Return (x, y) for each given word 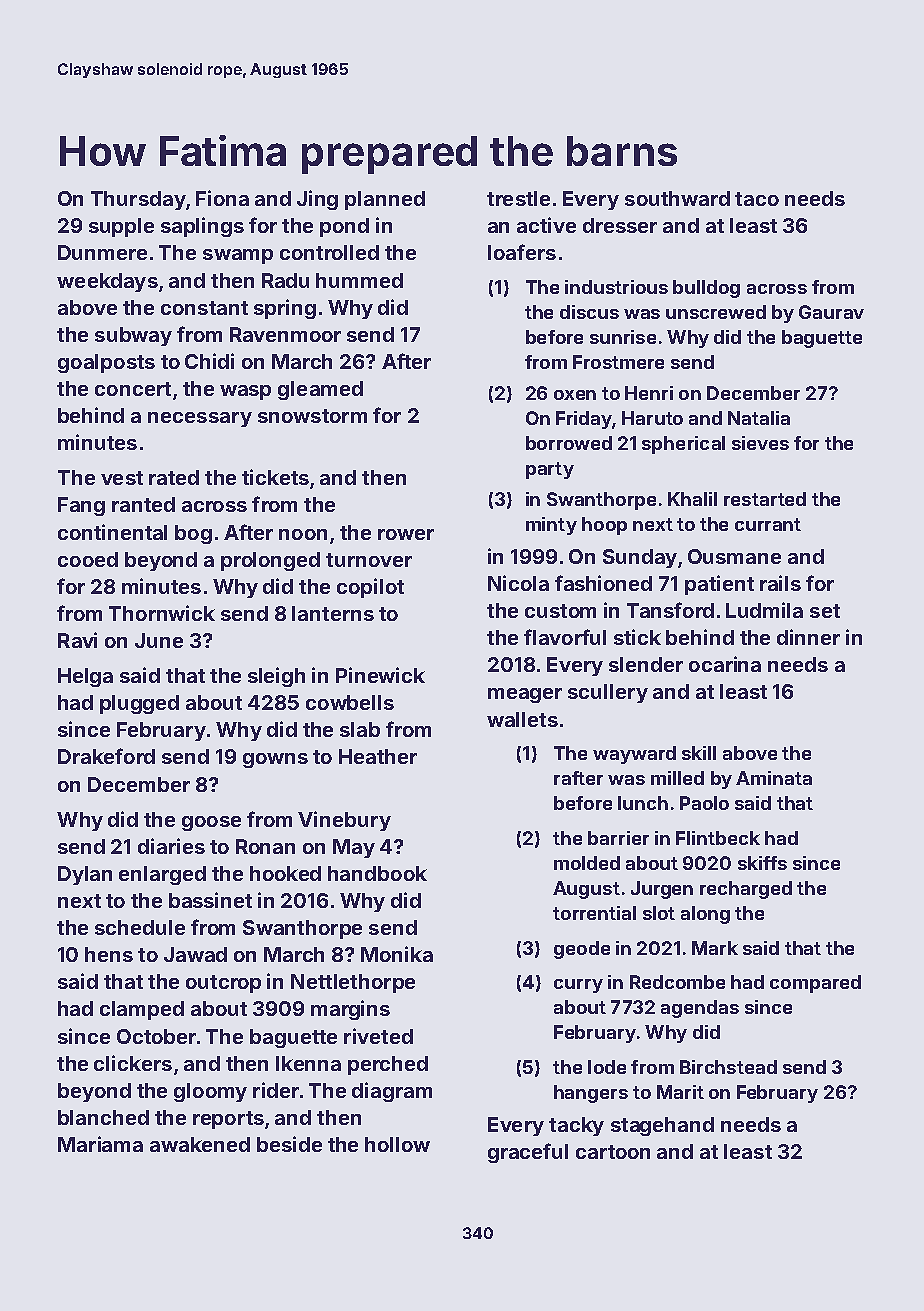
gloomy (210, 1092)
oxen (575, 395)
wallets (522, 719)
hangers (591, 1094)
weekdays (107, 282)
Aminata (774, 778)
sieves (760, 443)
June (159, 640)
